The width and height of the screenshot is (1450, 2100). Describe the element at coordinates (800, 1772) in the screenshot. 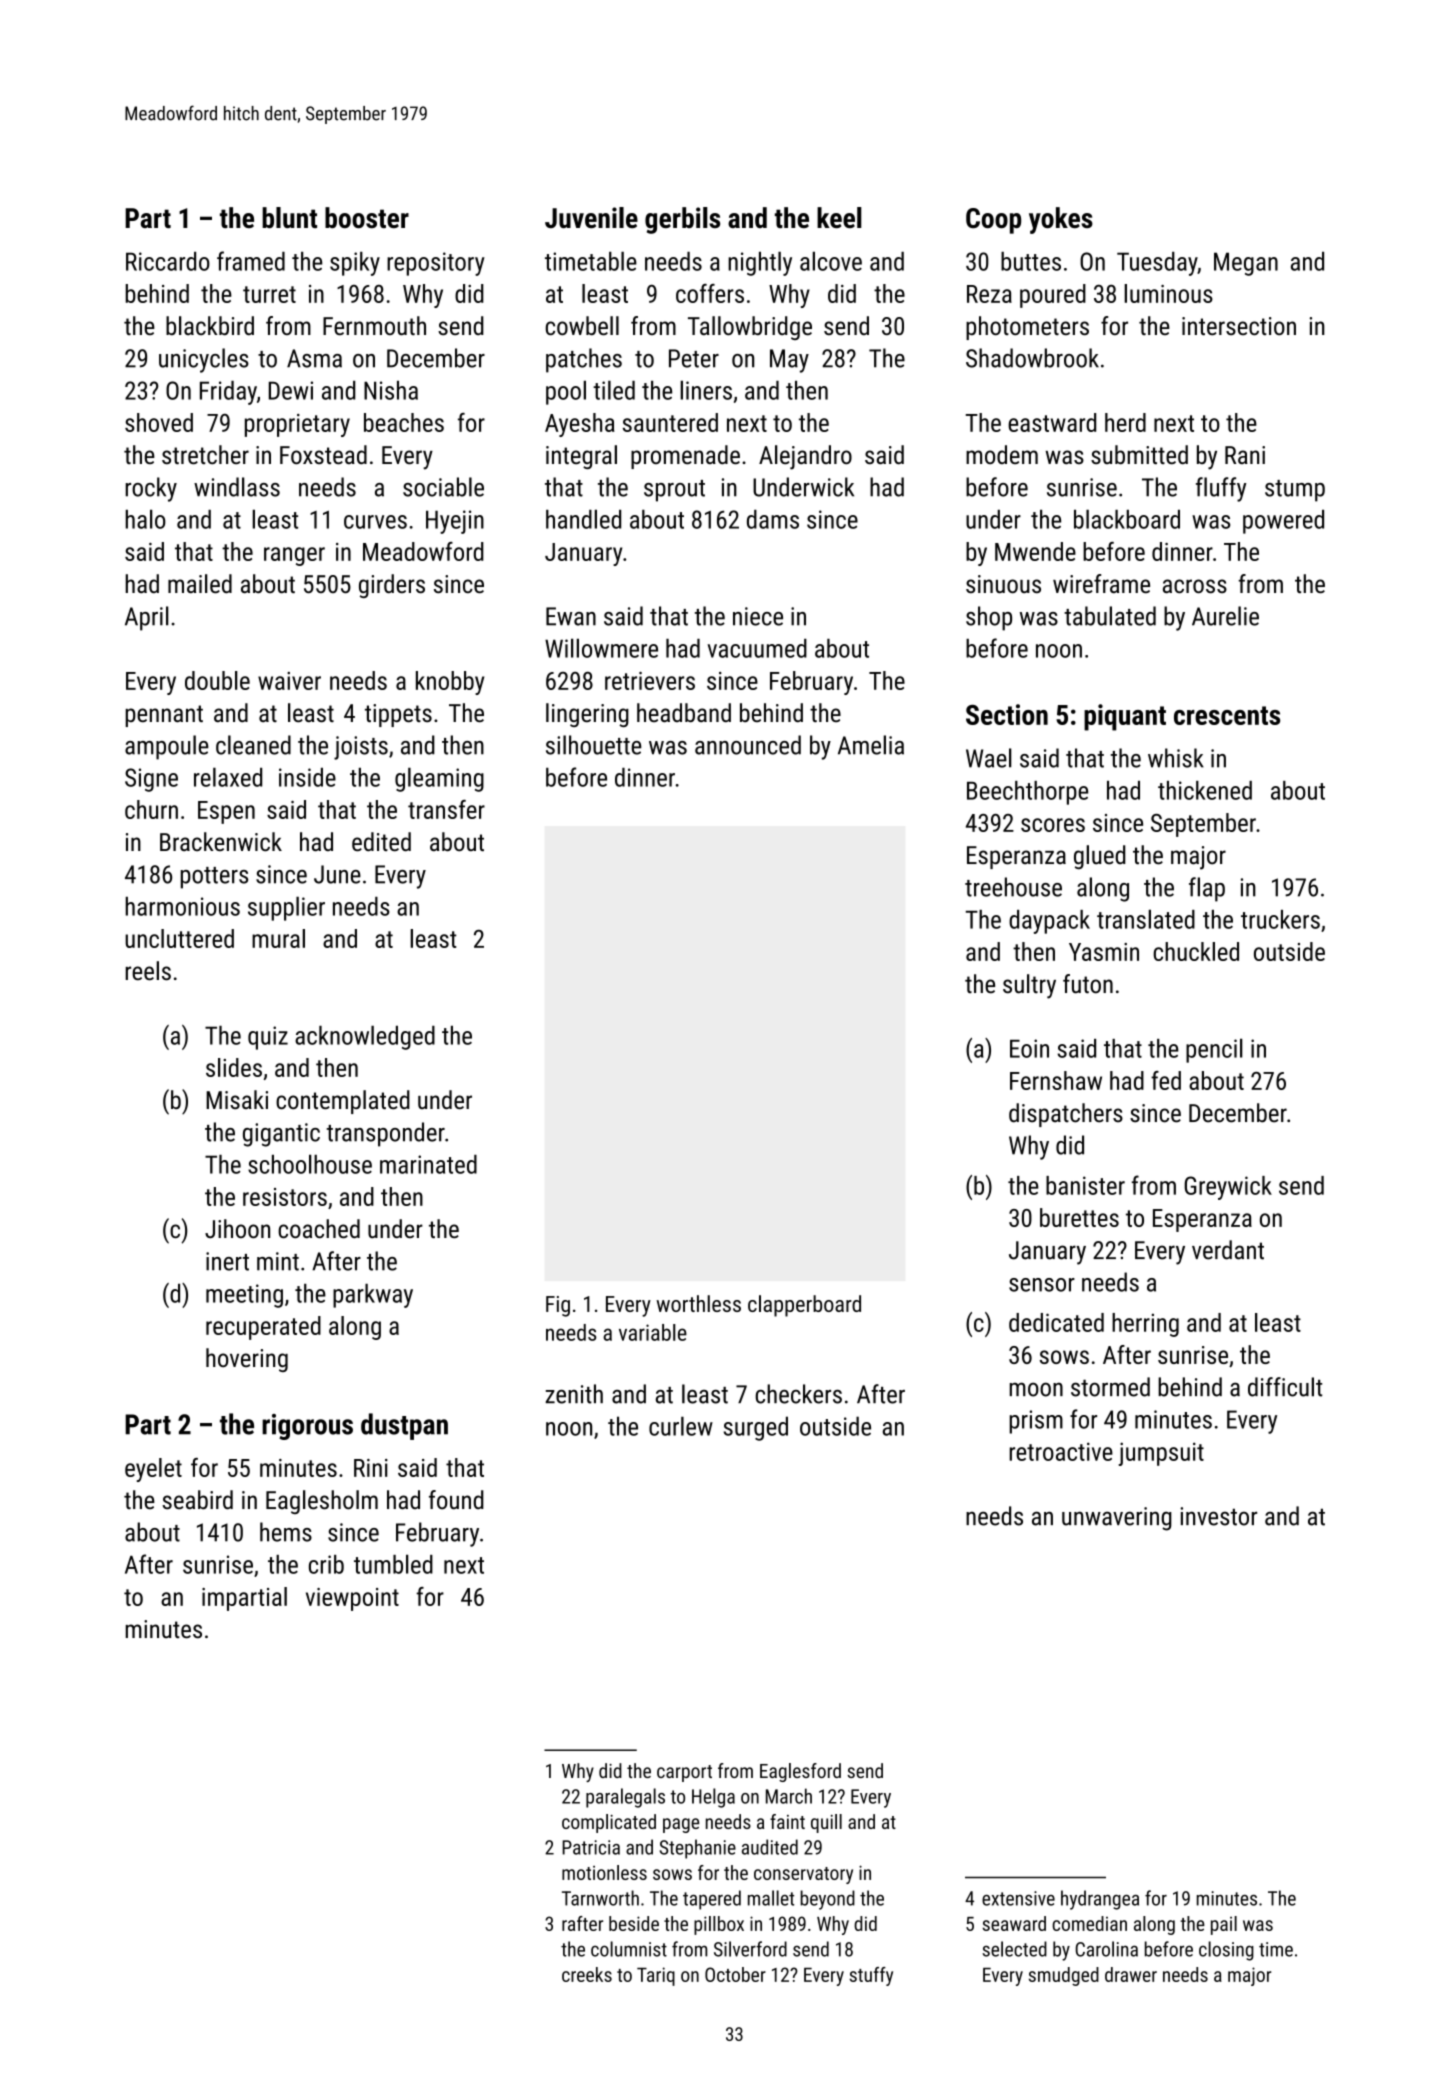

I see `Eaglesford` at that location.
